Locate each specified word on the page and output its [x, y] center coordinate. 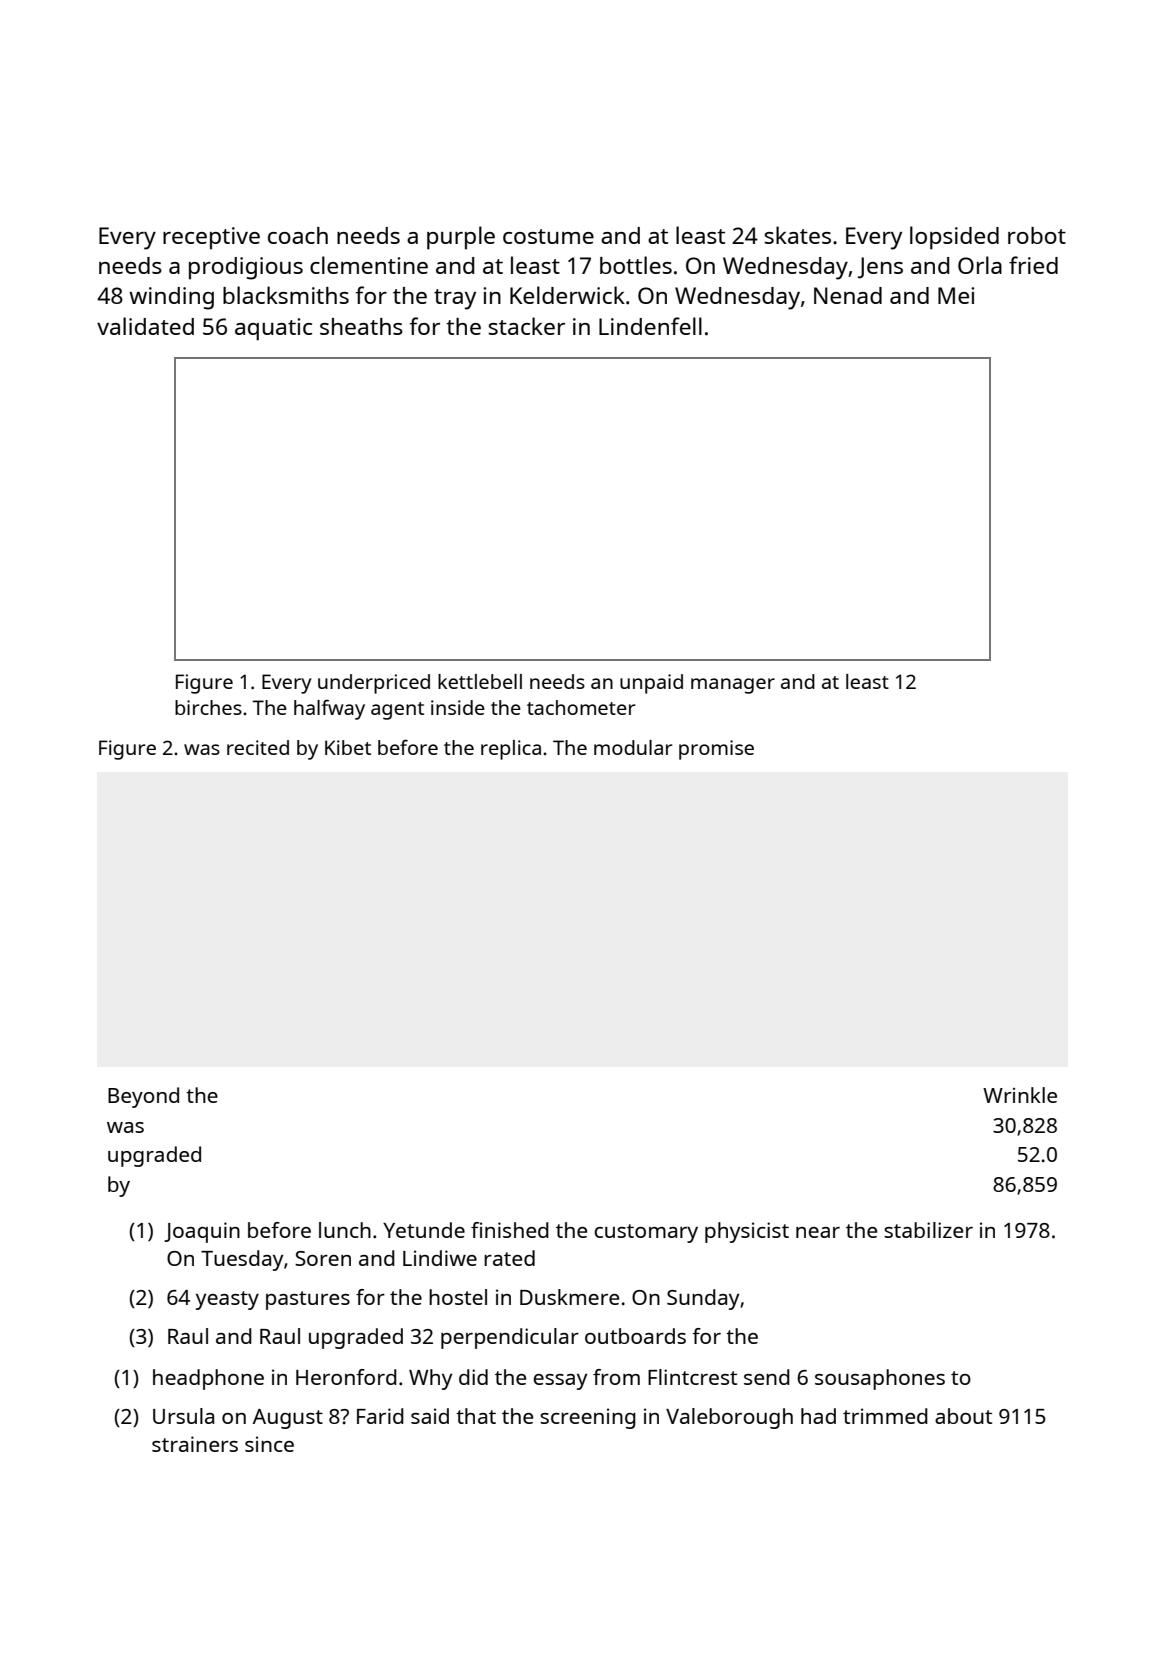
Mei [956, 295]
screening [588, 1418]
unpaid [651, 684]
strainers [195, 1444]
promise [716, 750]
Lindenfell [650, 326]
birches [208, 707]
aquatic [273, 329]
